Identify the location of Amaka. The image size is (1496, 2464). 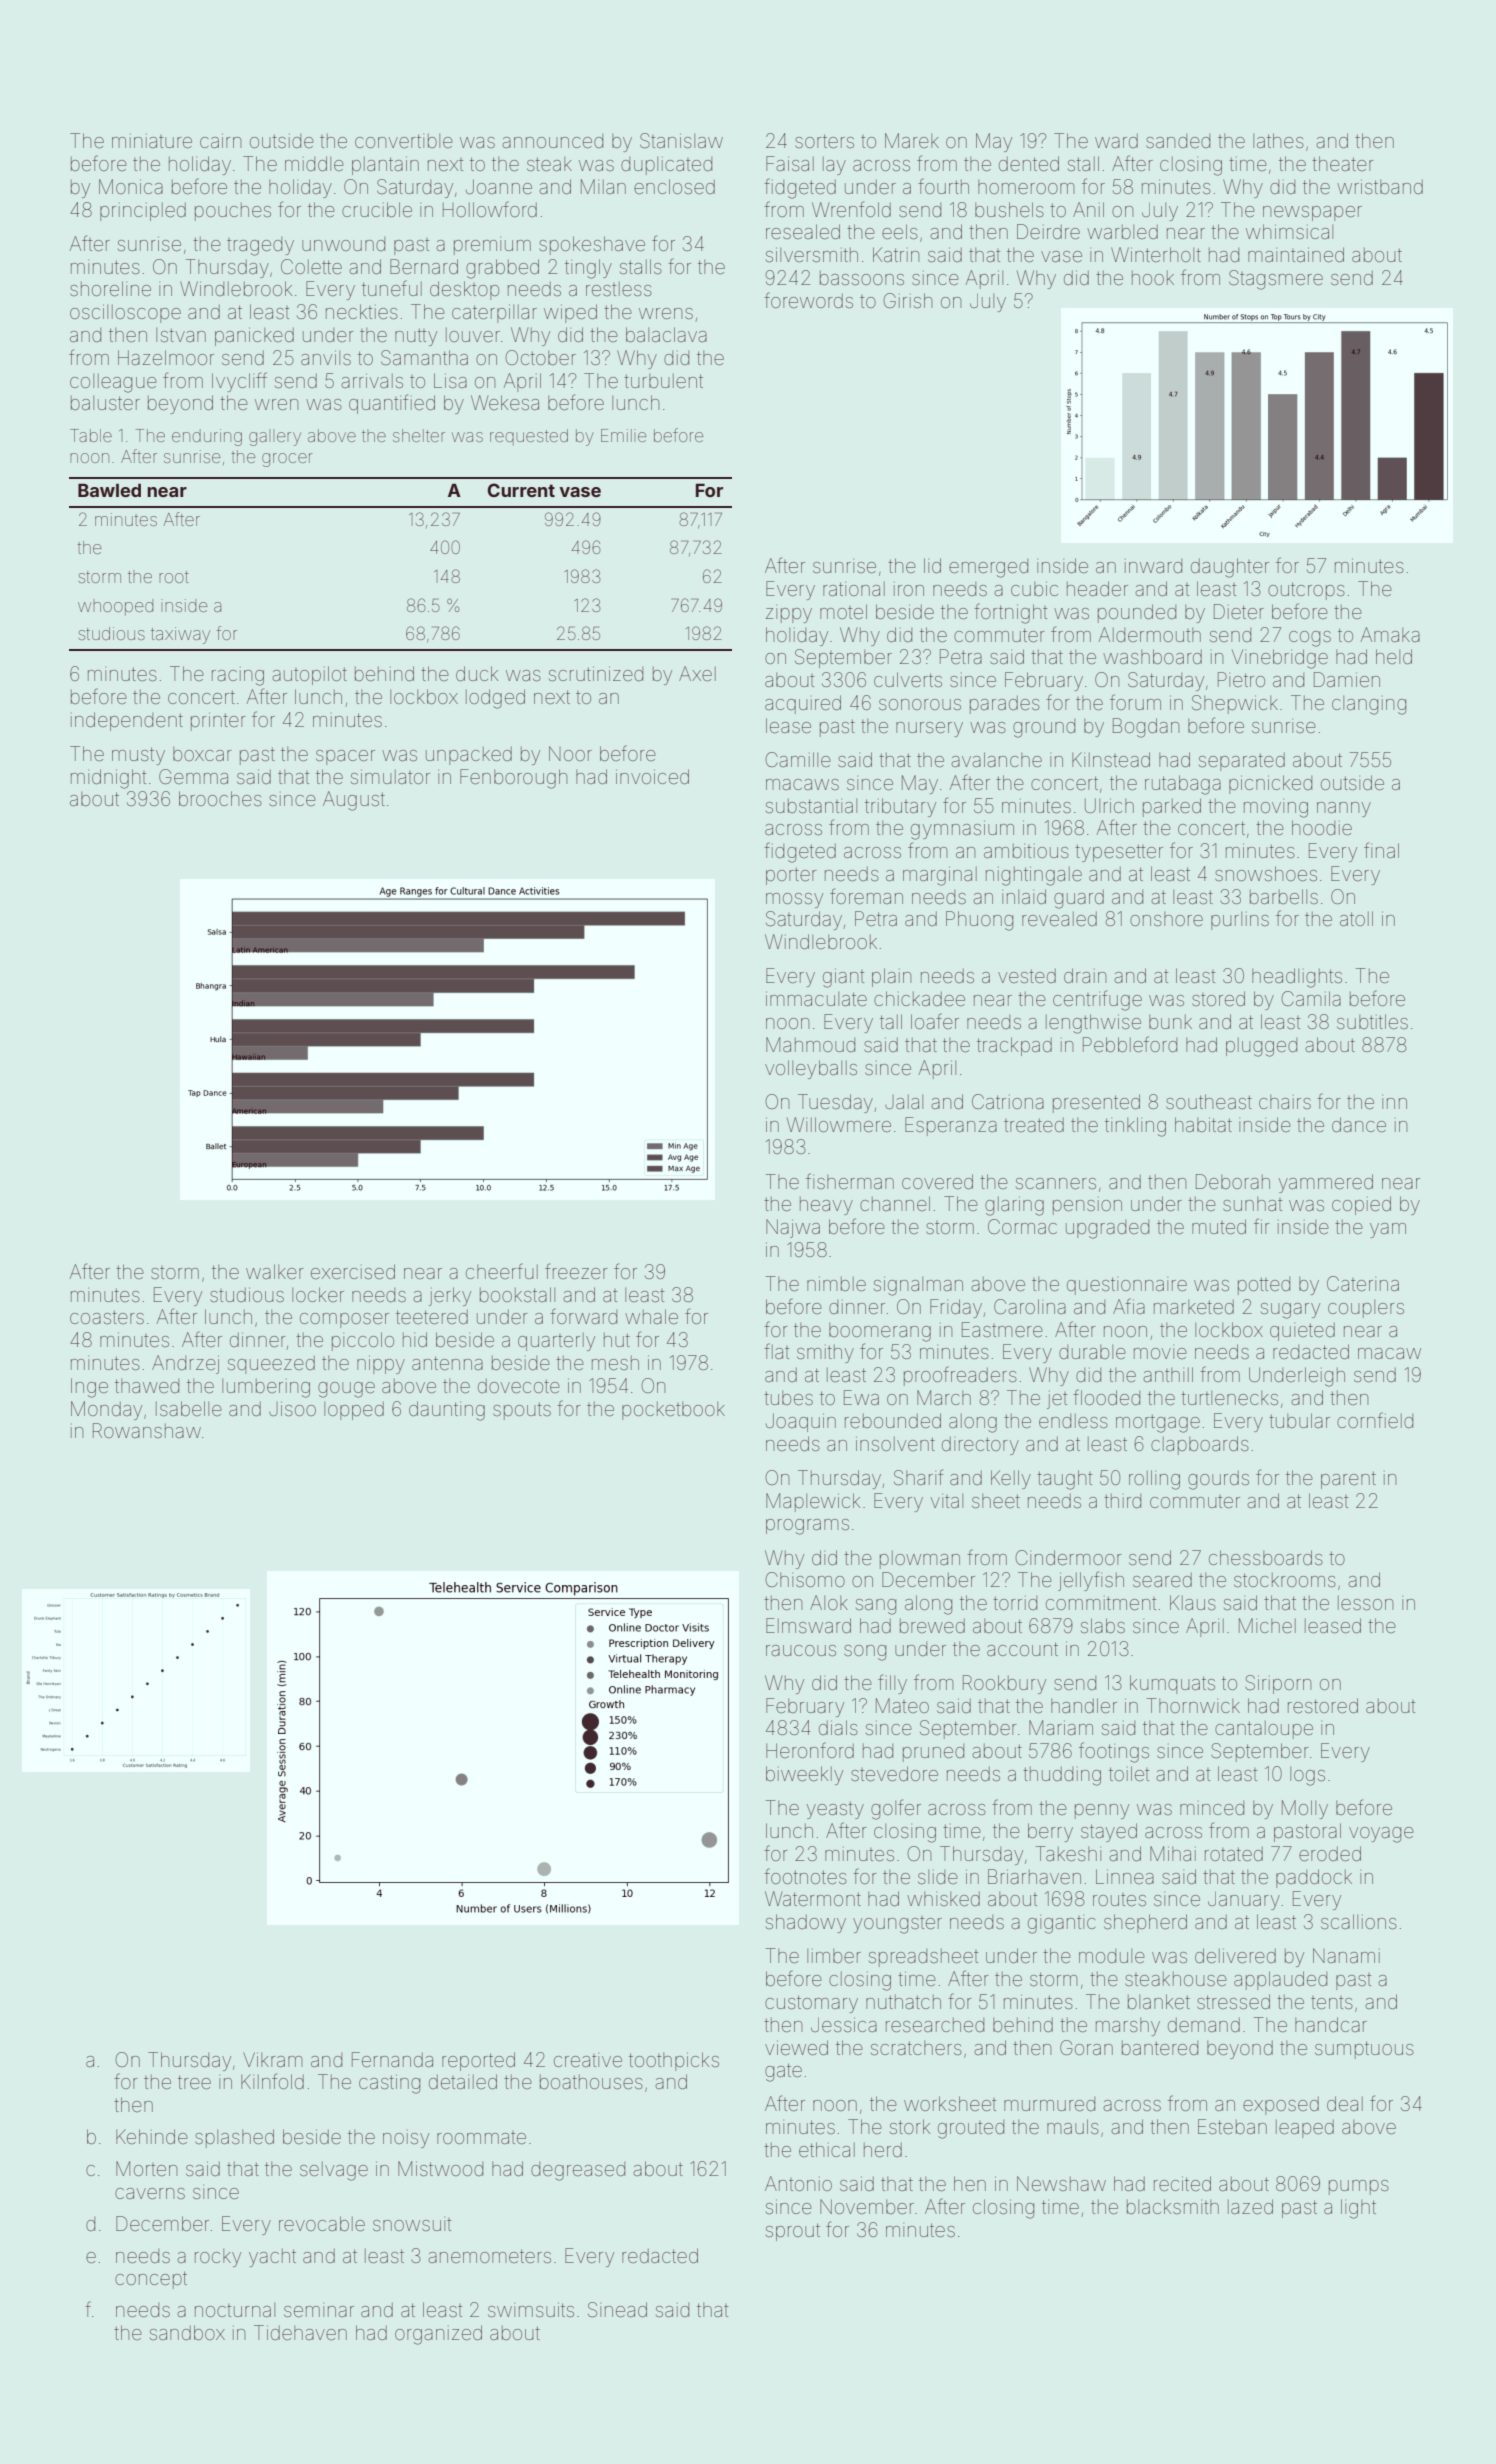
(1390, 634).
